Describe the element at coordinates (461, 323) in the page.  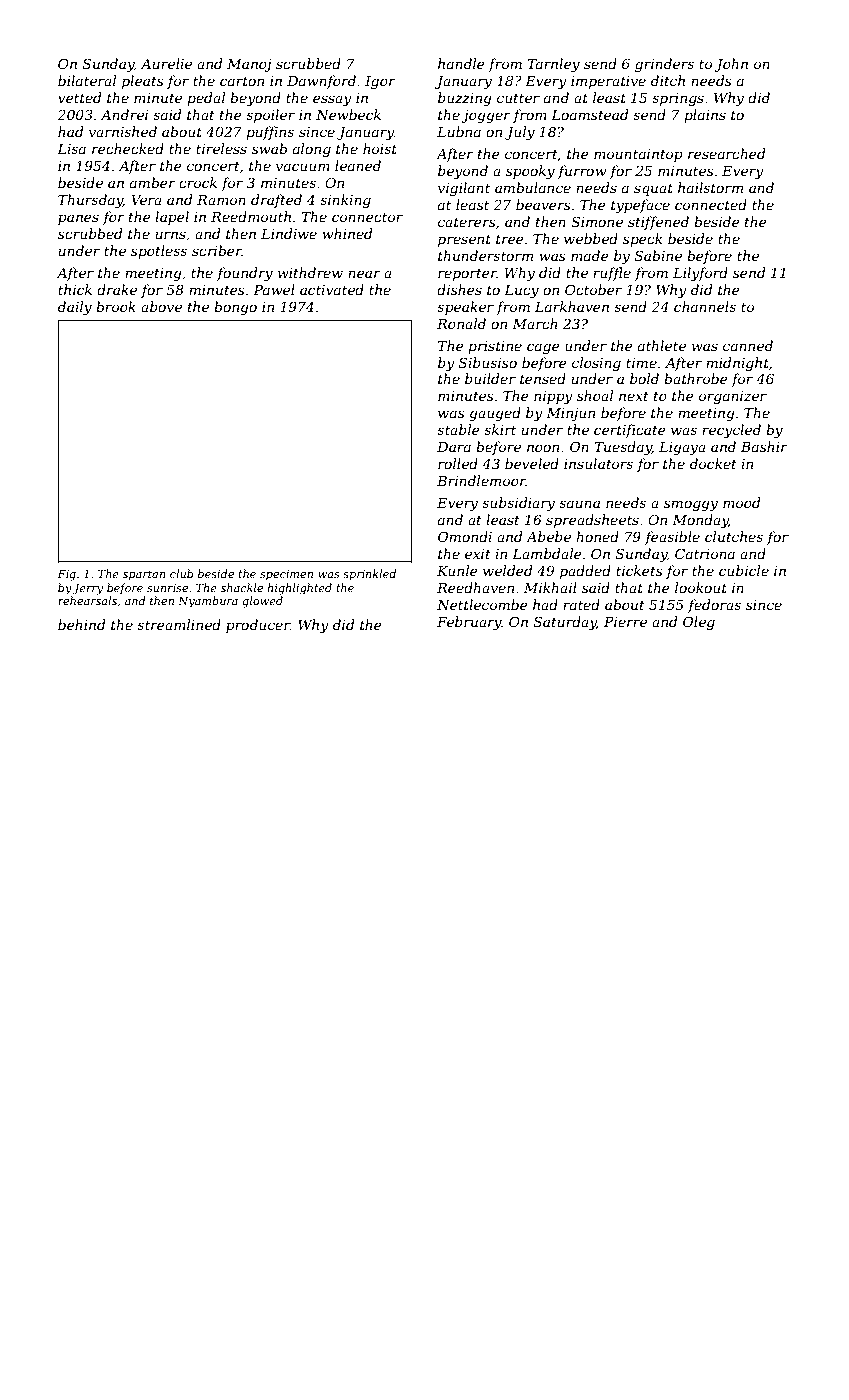
I see `Ronald` at that location.
